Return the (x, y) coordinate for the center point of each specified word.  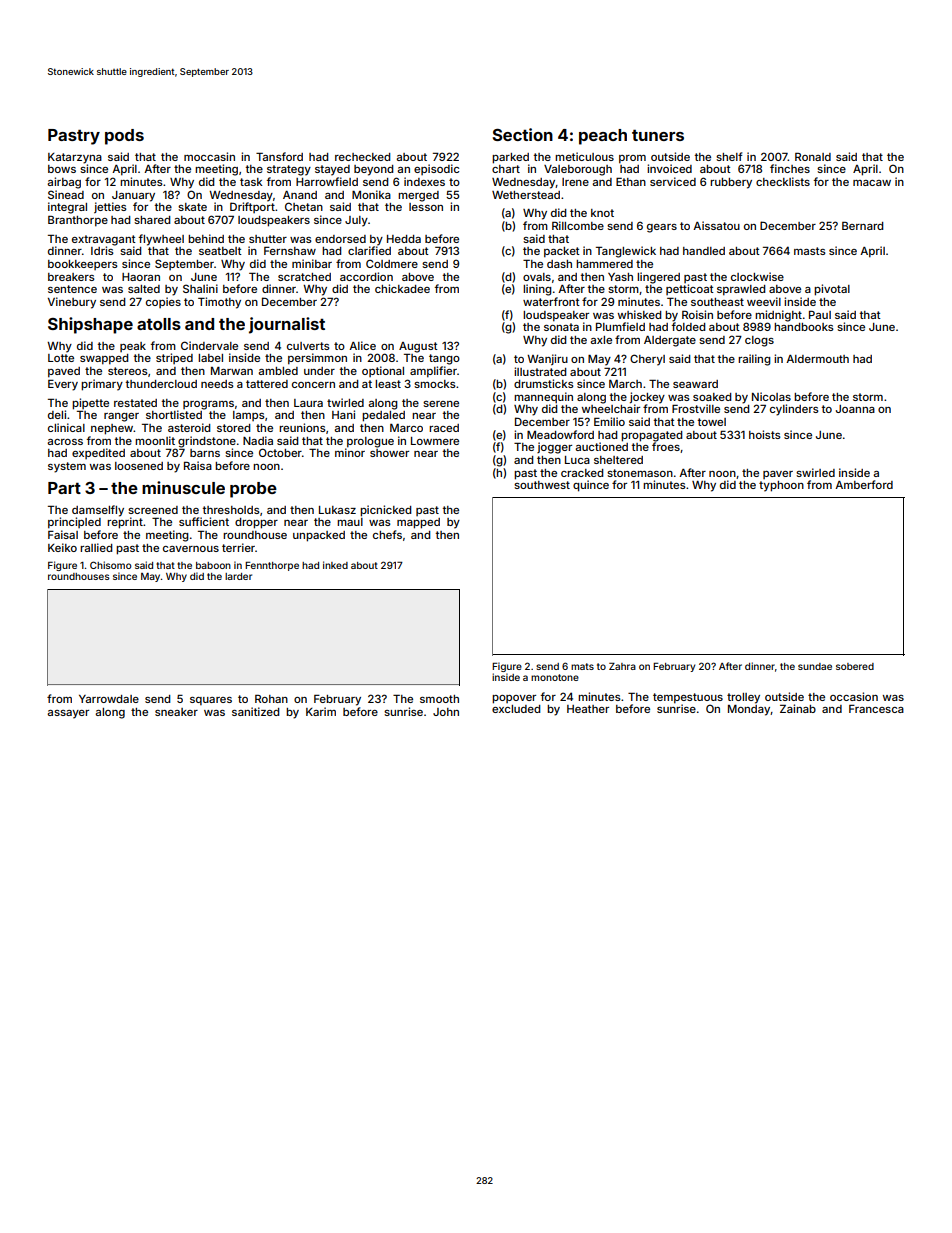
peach (603, 137)
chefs (387, 534)
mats (582, 666)
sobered (855, 666)
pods (124, 137)
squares (211, 701)
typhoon (781, 486)
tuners (658, 135)
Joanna (855, 409)
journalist (287, 325)
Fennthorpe (272, 566)
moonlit (155, 440)
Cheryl (647, 360)
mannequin (543, 398)
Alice (362, 345)
